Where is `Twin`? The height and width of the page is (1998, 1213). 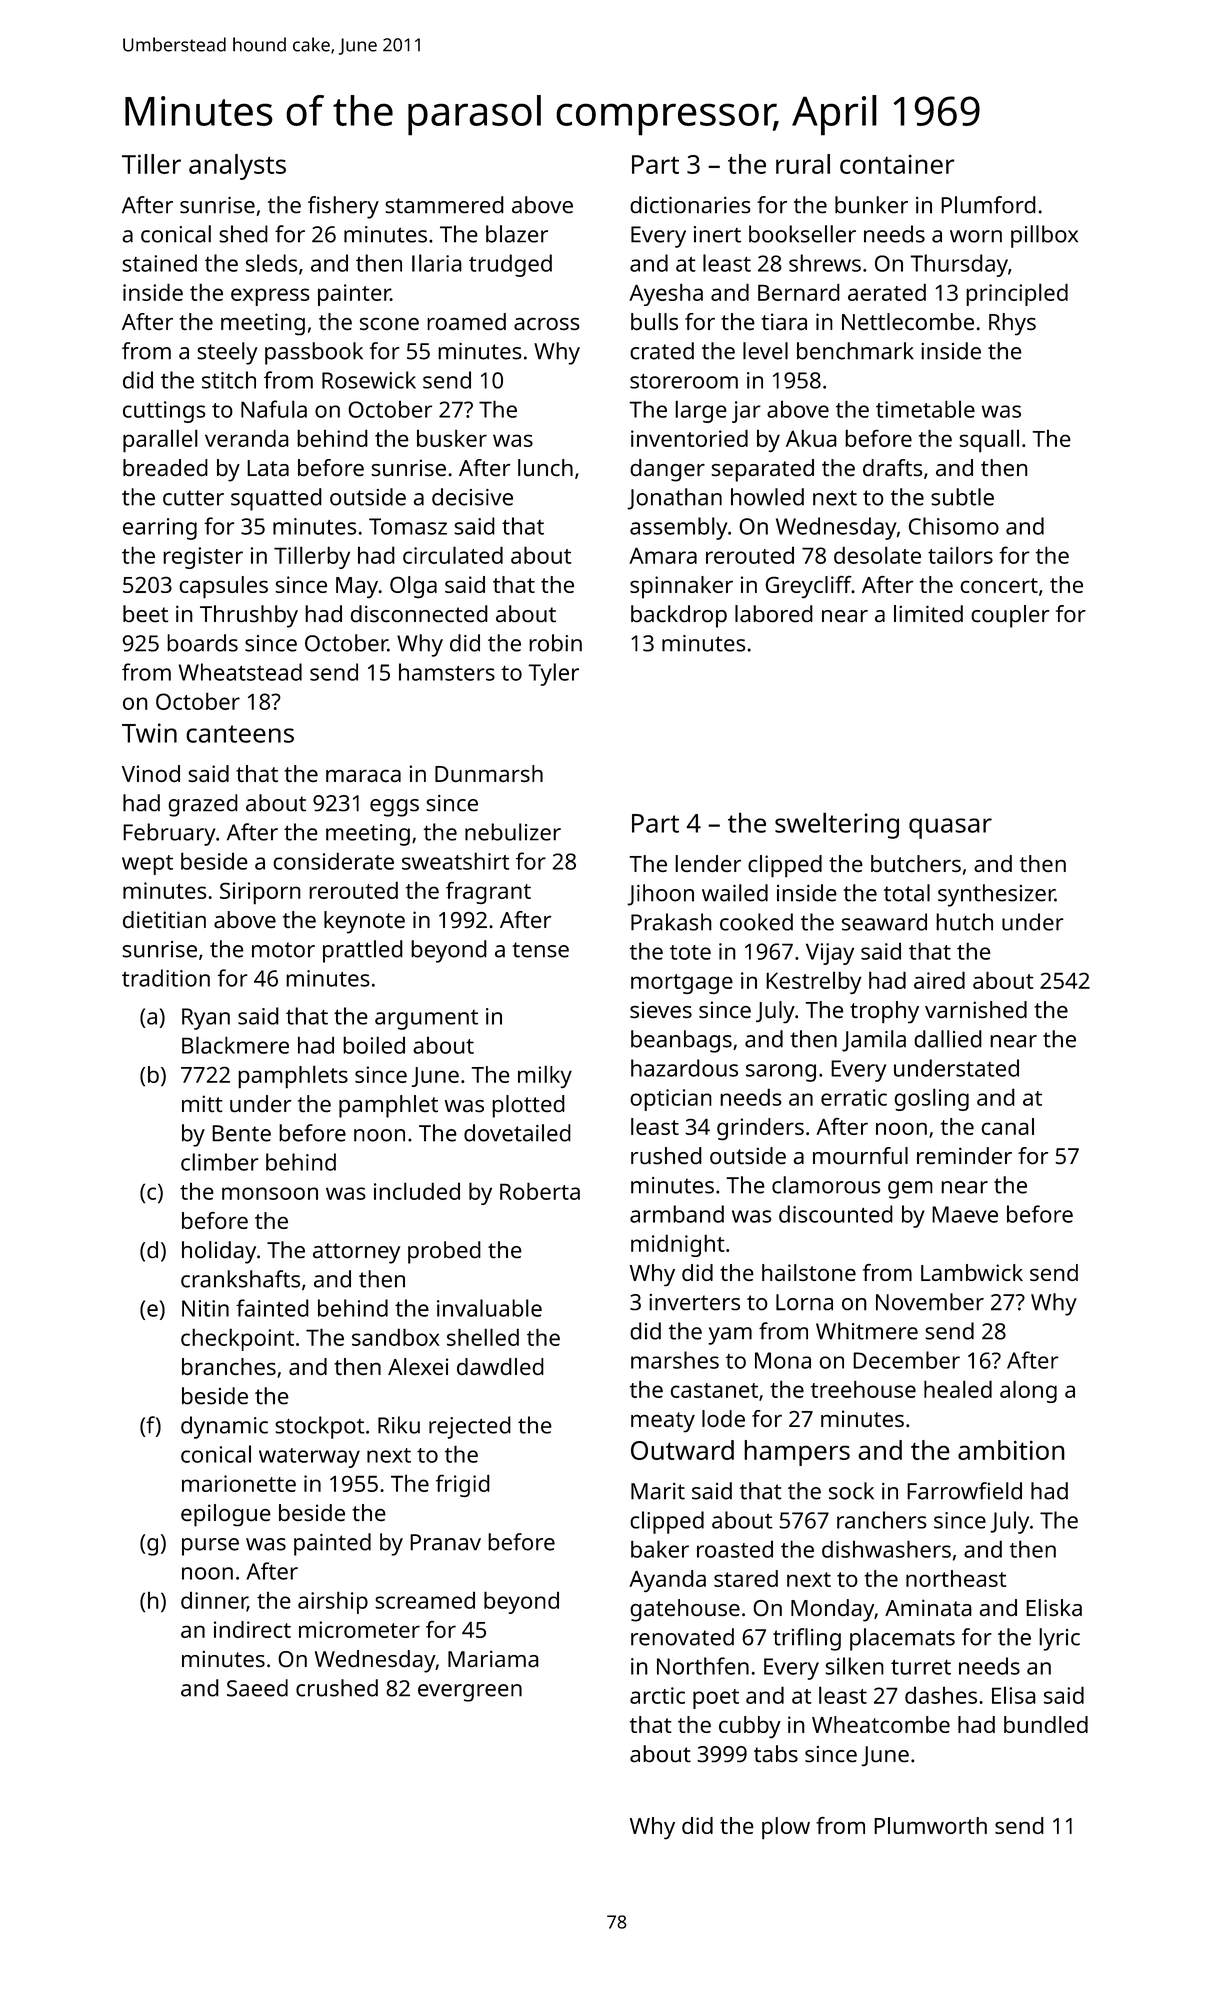
Twin is located at coordinates (149, 733).
